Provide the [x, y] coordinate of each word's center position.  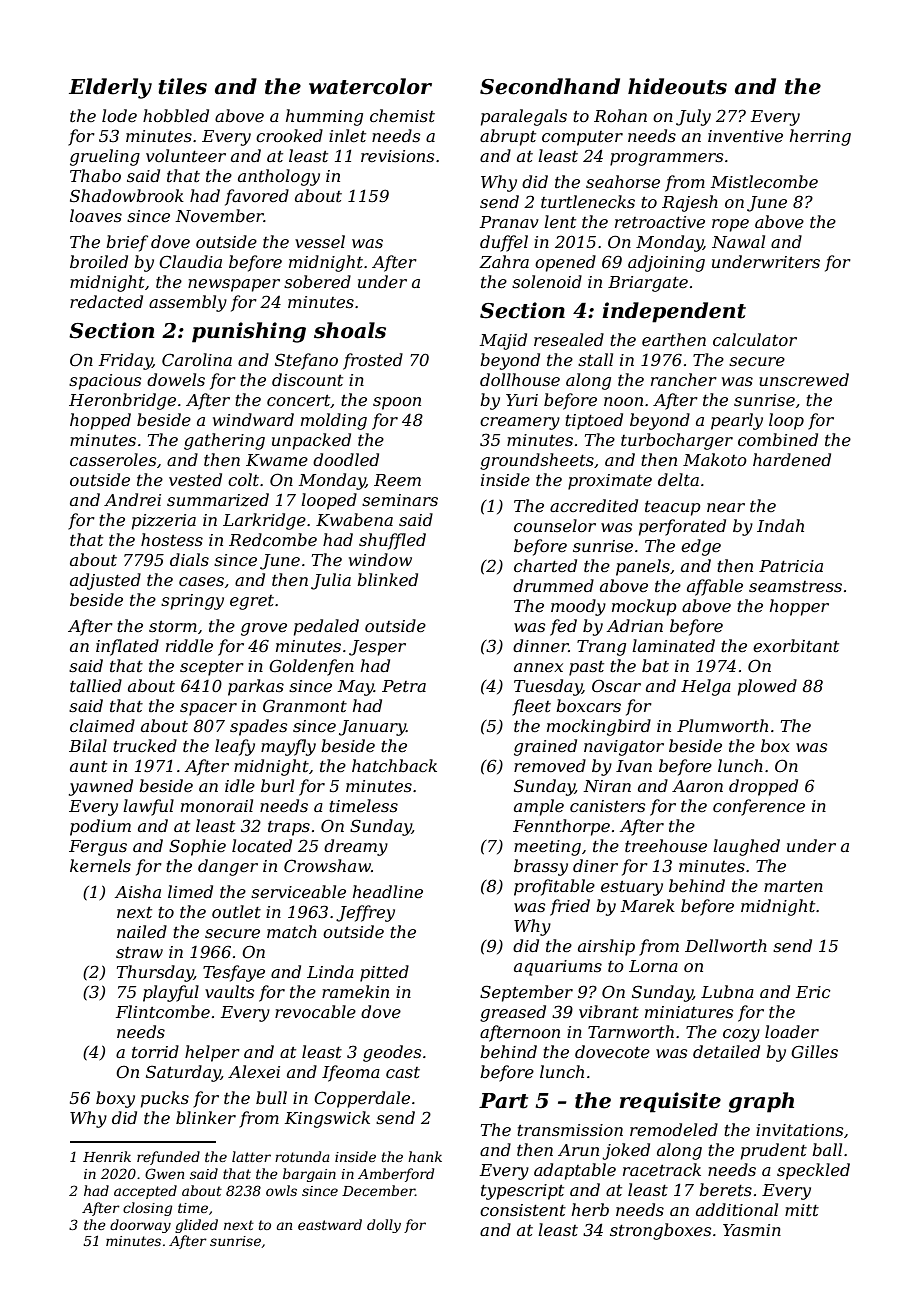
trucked [145, 745]
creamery [520, 423]
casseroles [113, 459]
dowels [176, 379]
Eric [813, 992]
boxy [115, 1099]
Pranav [509, 222]
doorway [140, 1226]
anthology [279, 177]
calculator [755, 339]
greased [513, 1013]
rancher [684, 379]
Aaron [697, 786]
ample [539, 807]
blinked [387, 579]
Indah [780, 525]
